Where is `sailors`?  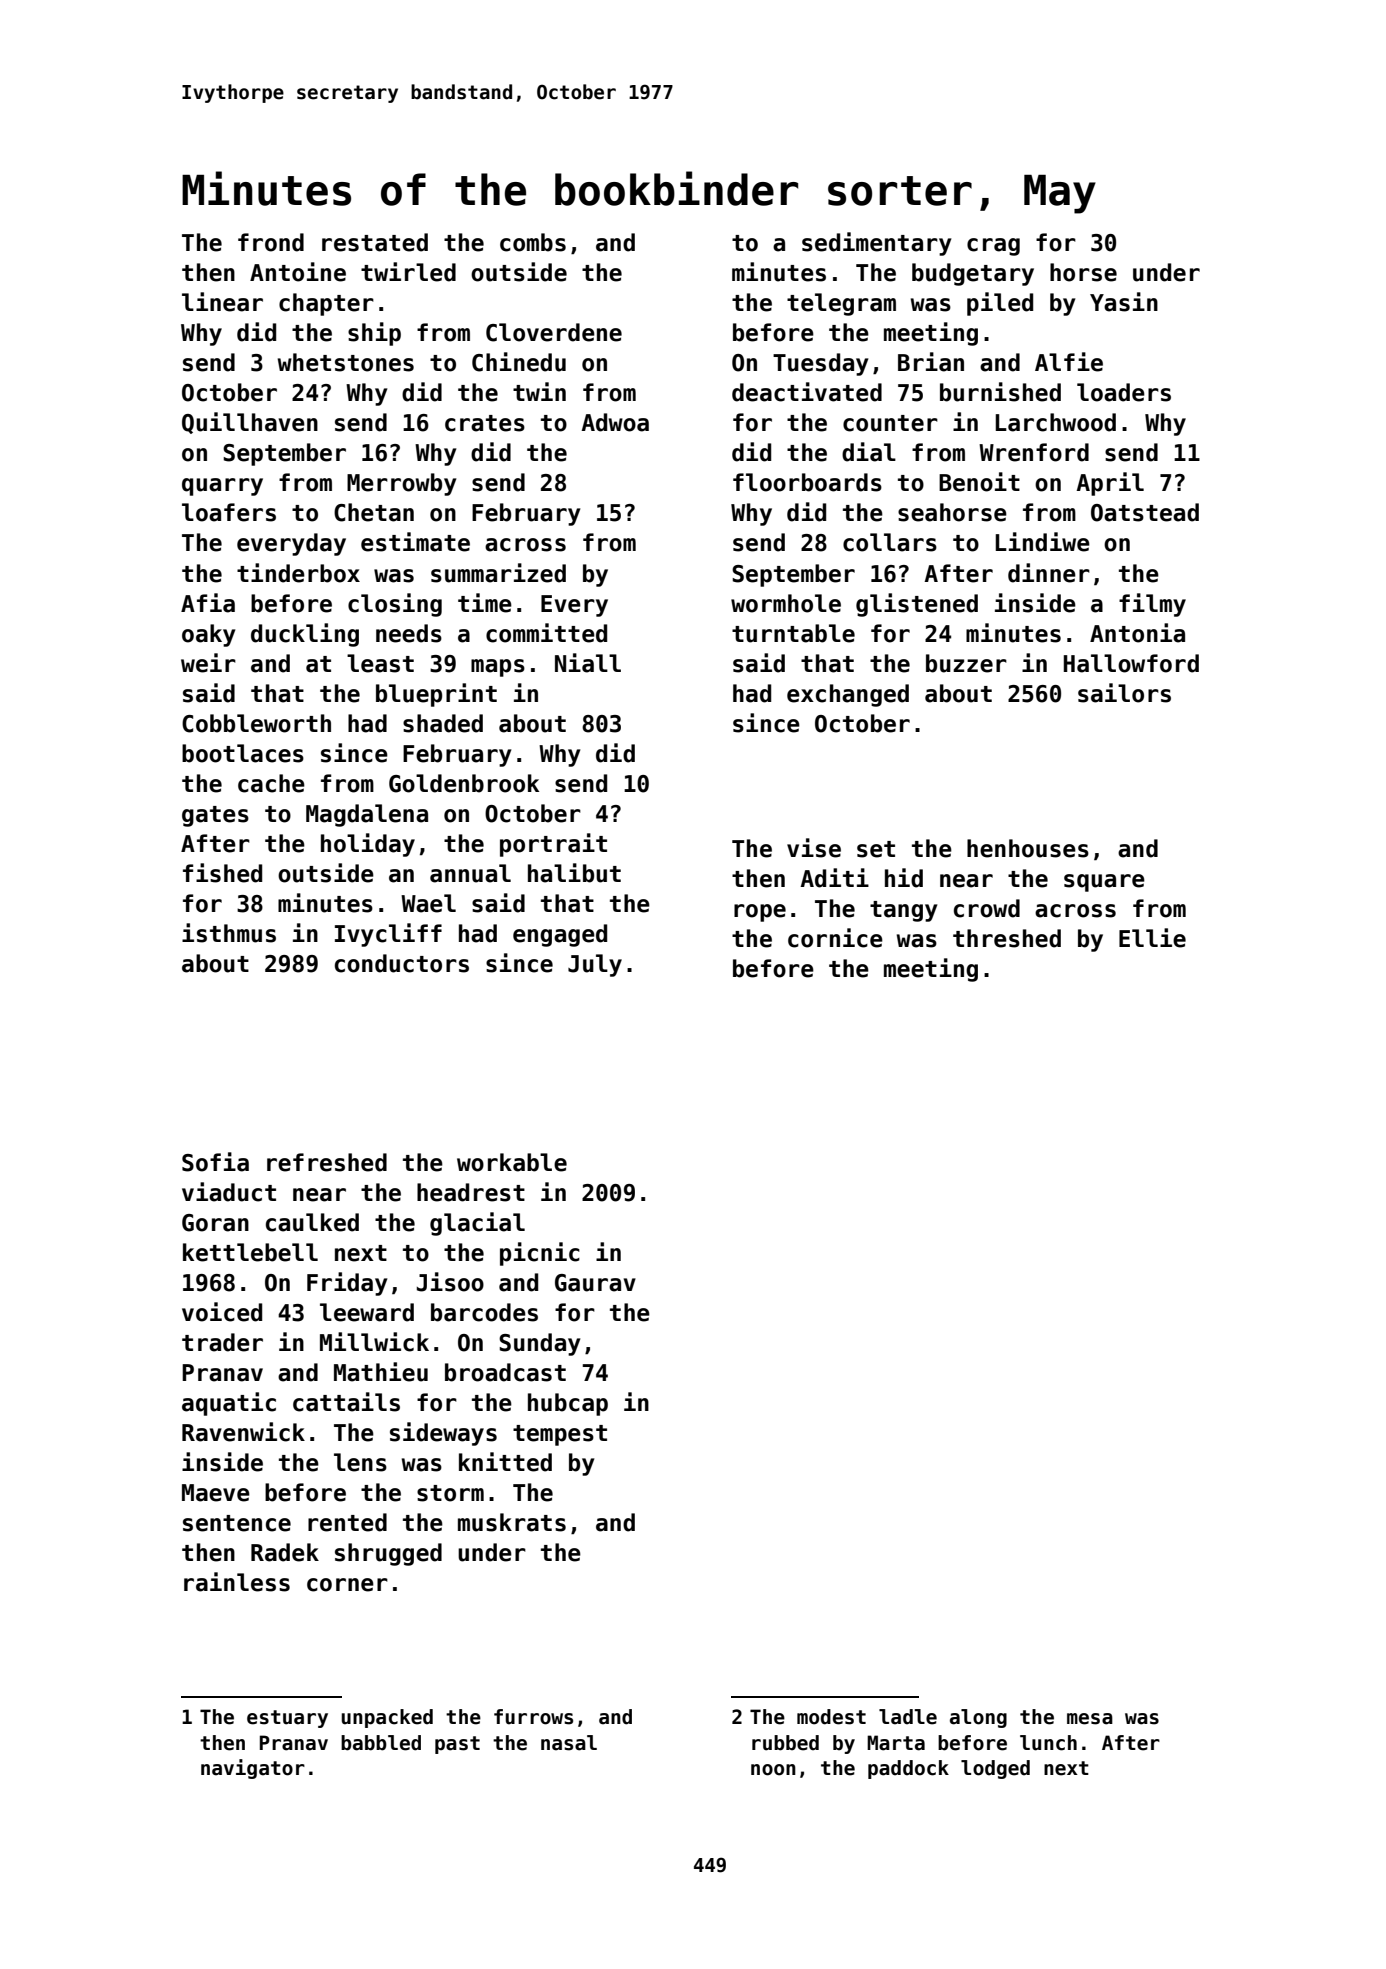
sailors is located at coordinates (1124, 693).
